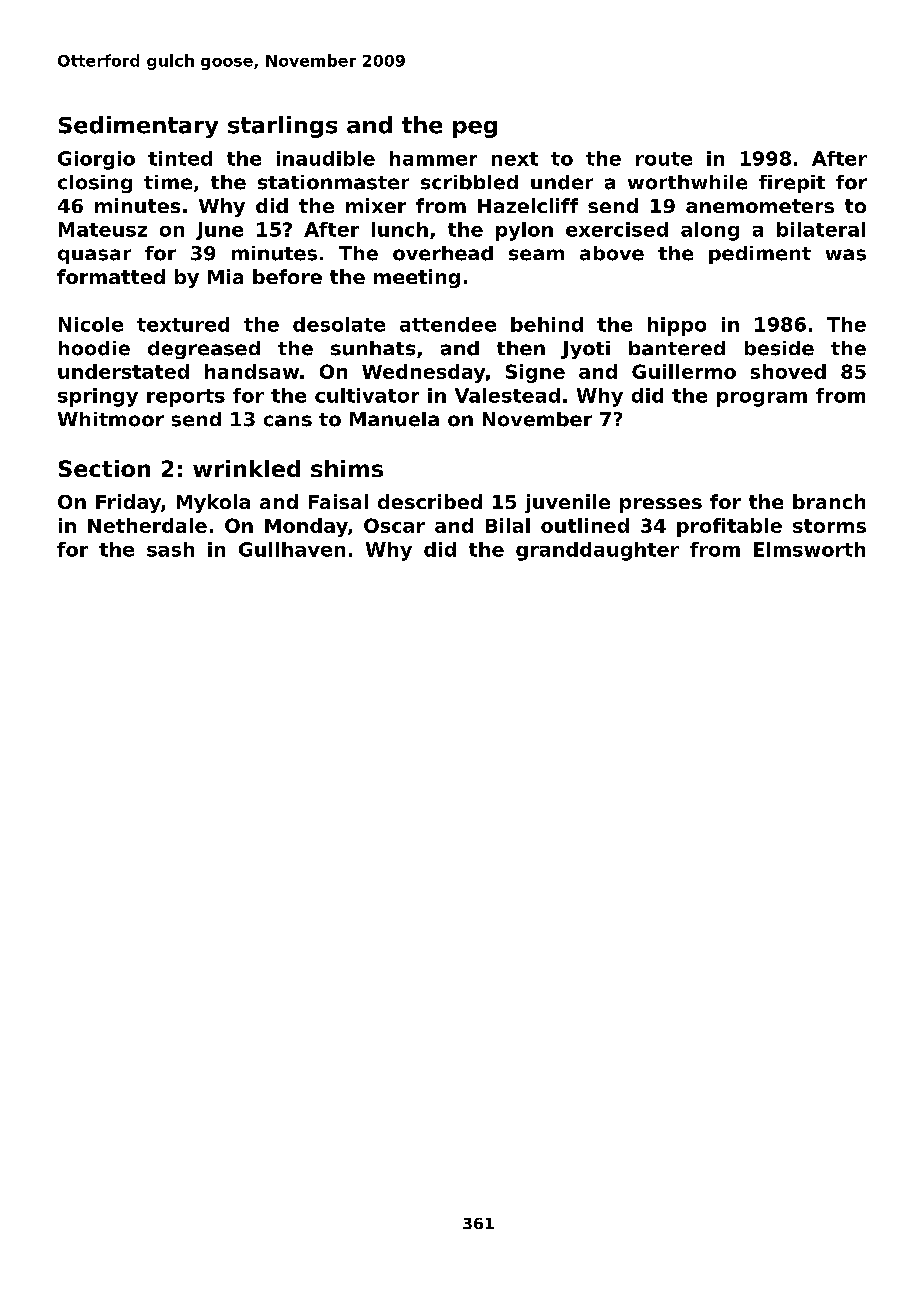 This document has height=1311, width=924. Describe the element at coordinates (430, 501) in the document. I see `described` at that location.
